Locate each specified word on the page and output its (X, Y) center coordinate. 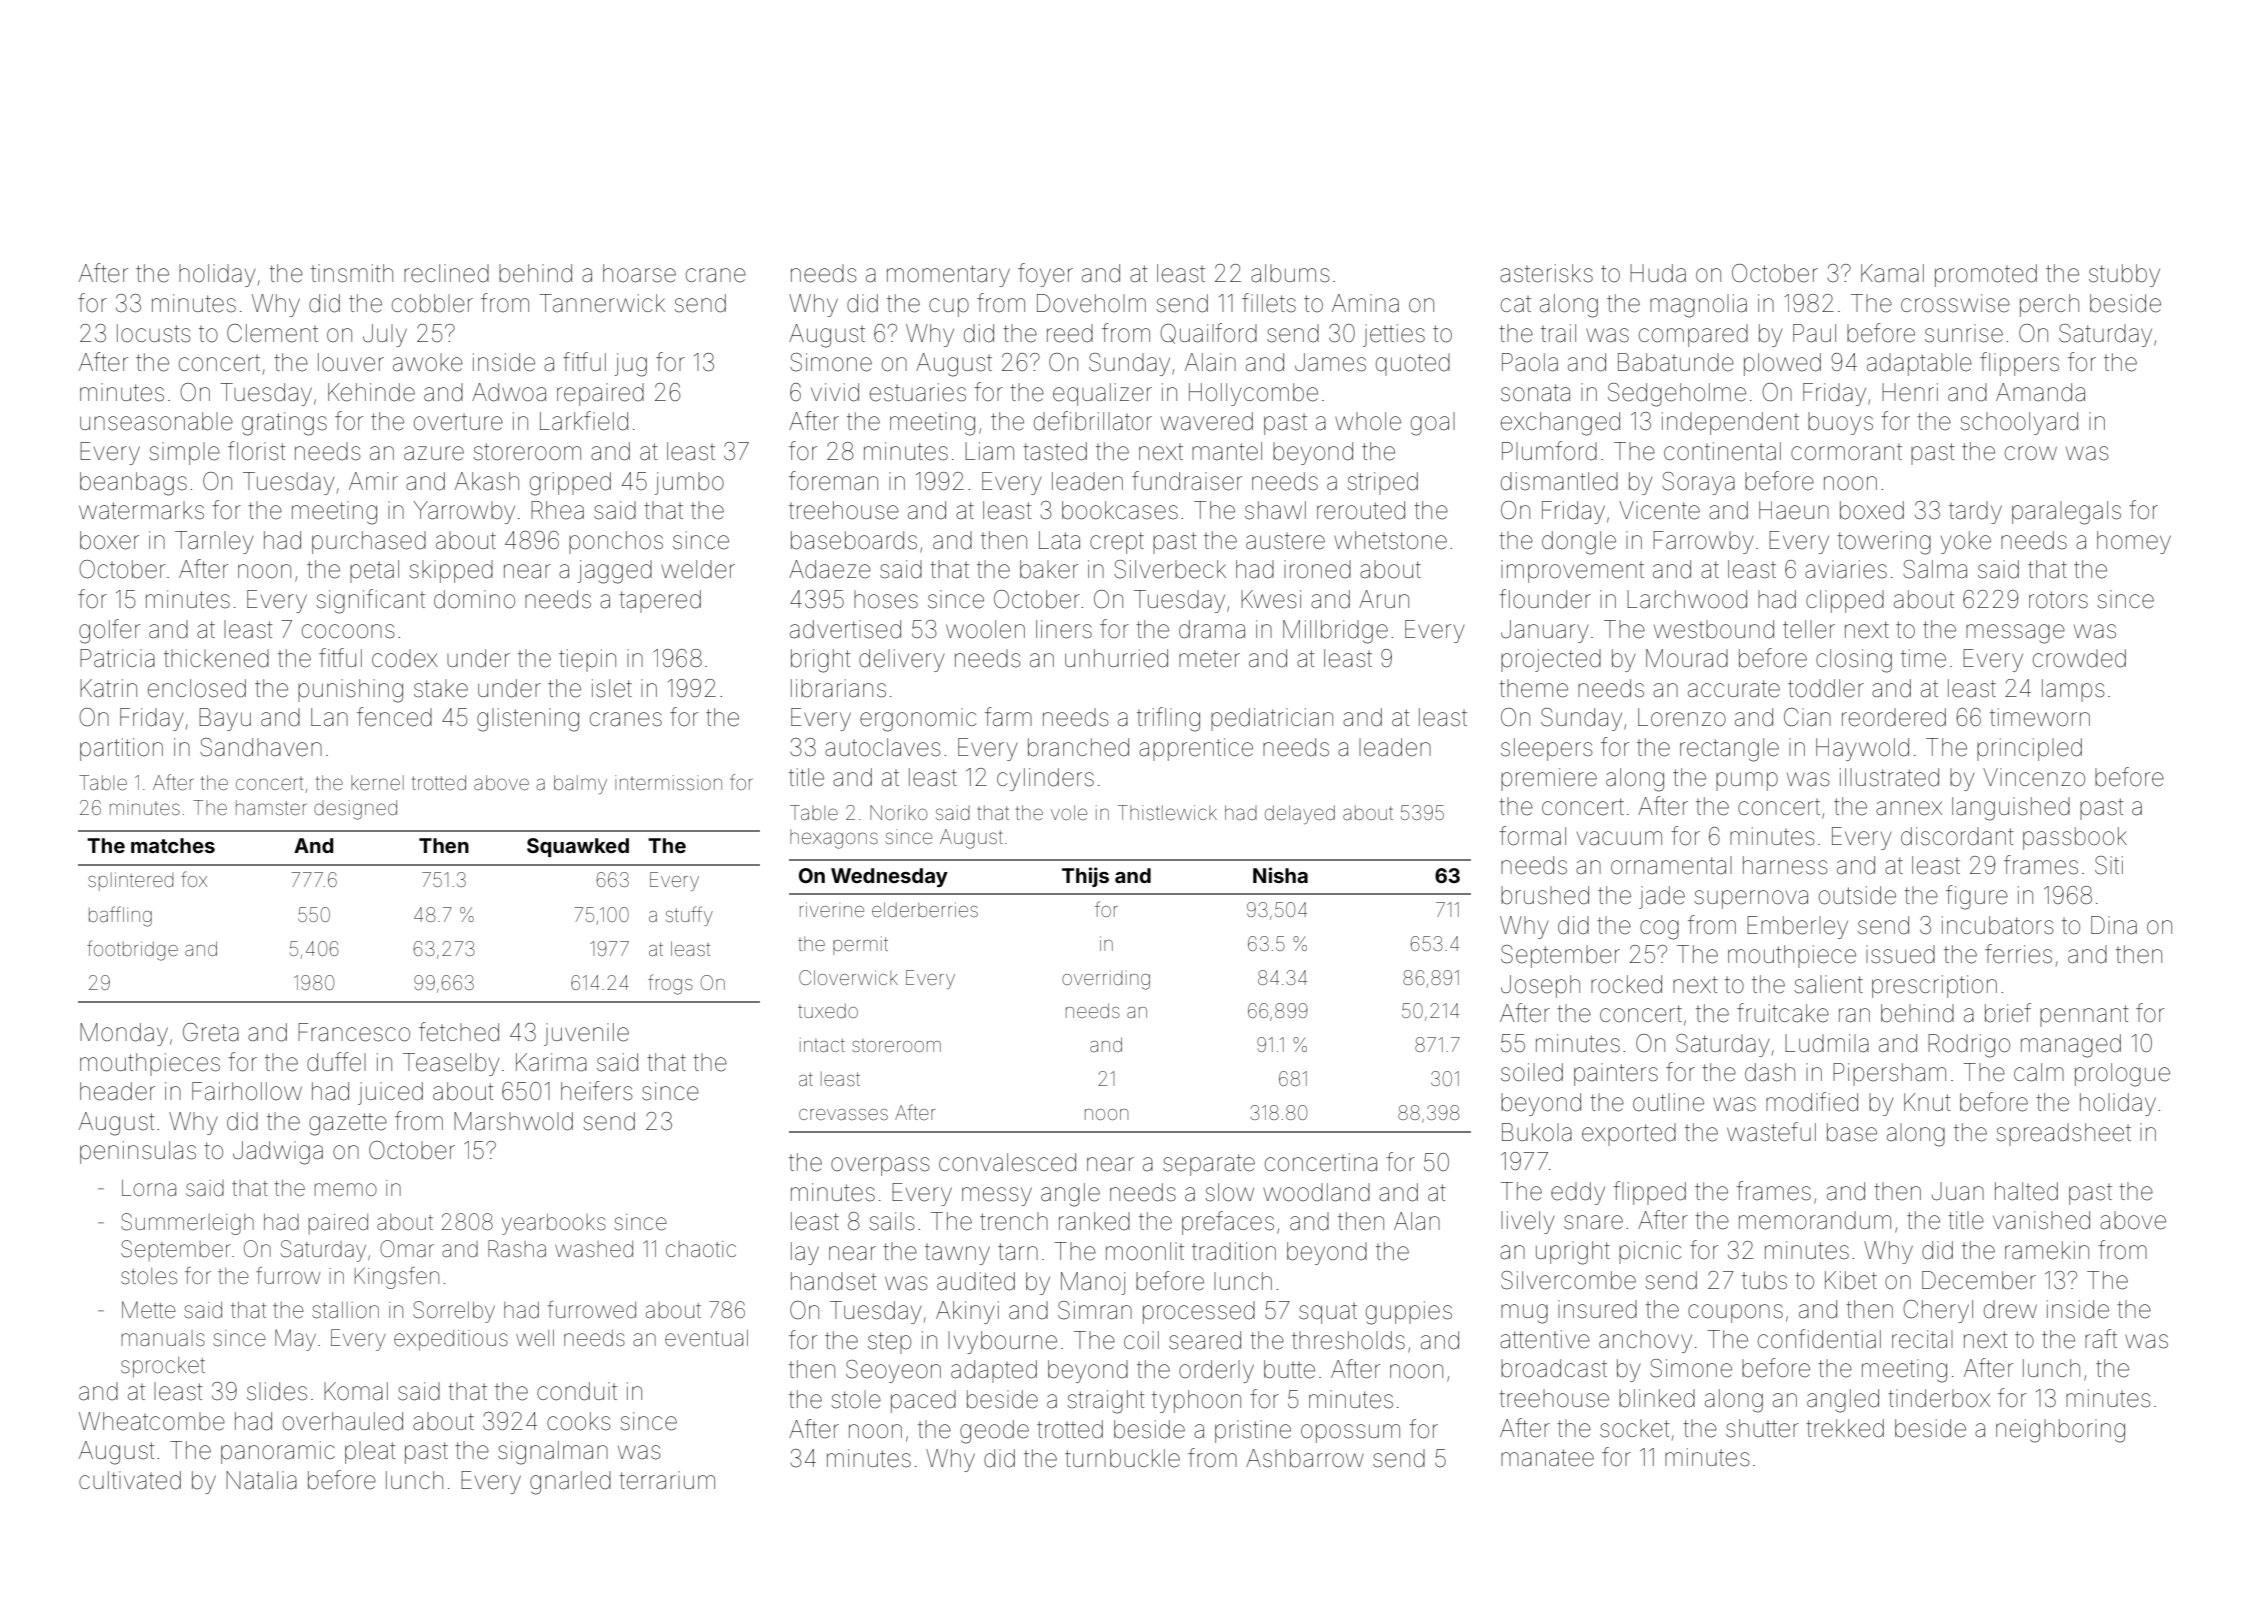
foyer (1045, 275)
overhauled (343, 1421)
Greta (211, 1032)
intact (822, 1045)
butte (1289, 1369)
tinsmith (352, 273)
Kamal (1892, 273)
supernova (1751, 899)
